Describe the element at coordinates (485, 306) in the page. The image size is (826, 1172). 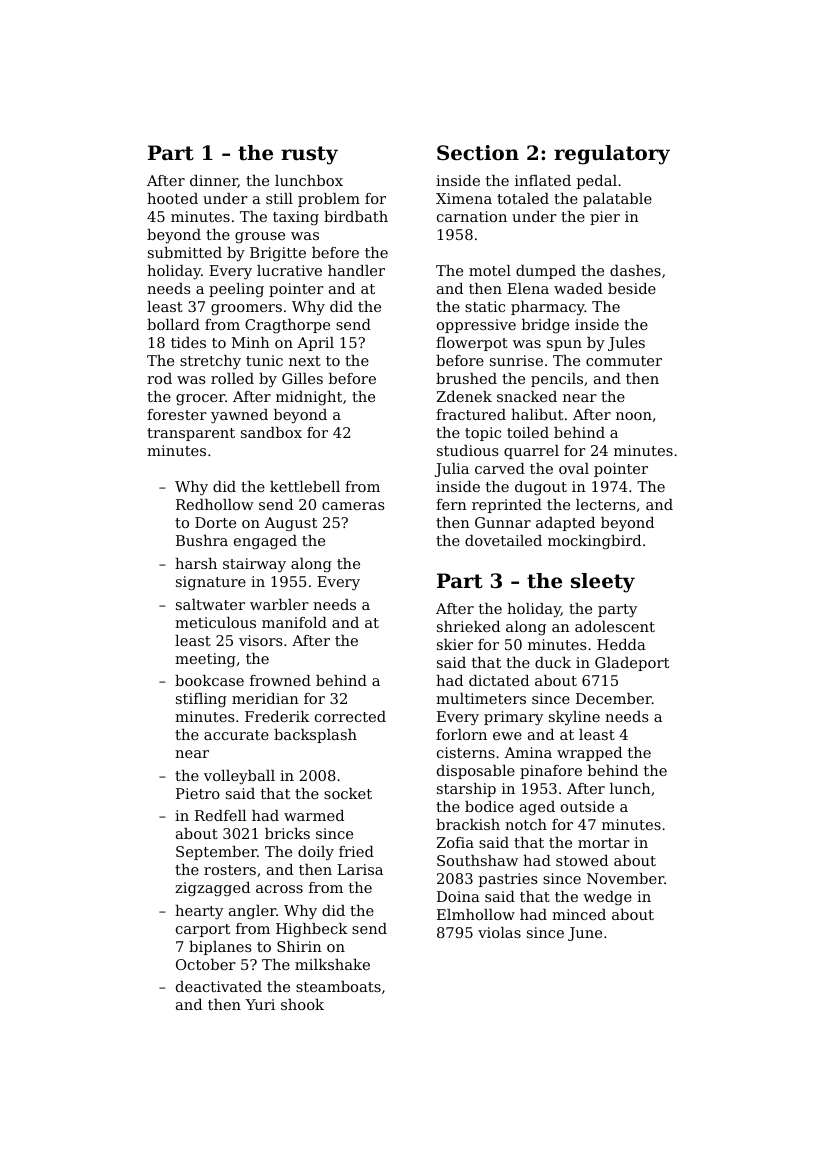
I see `static` at that location.
